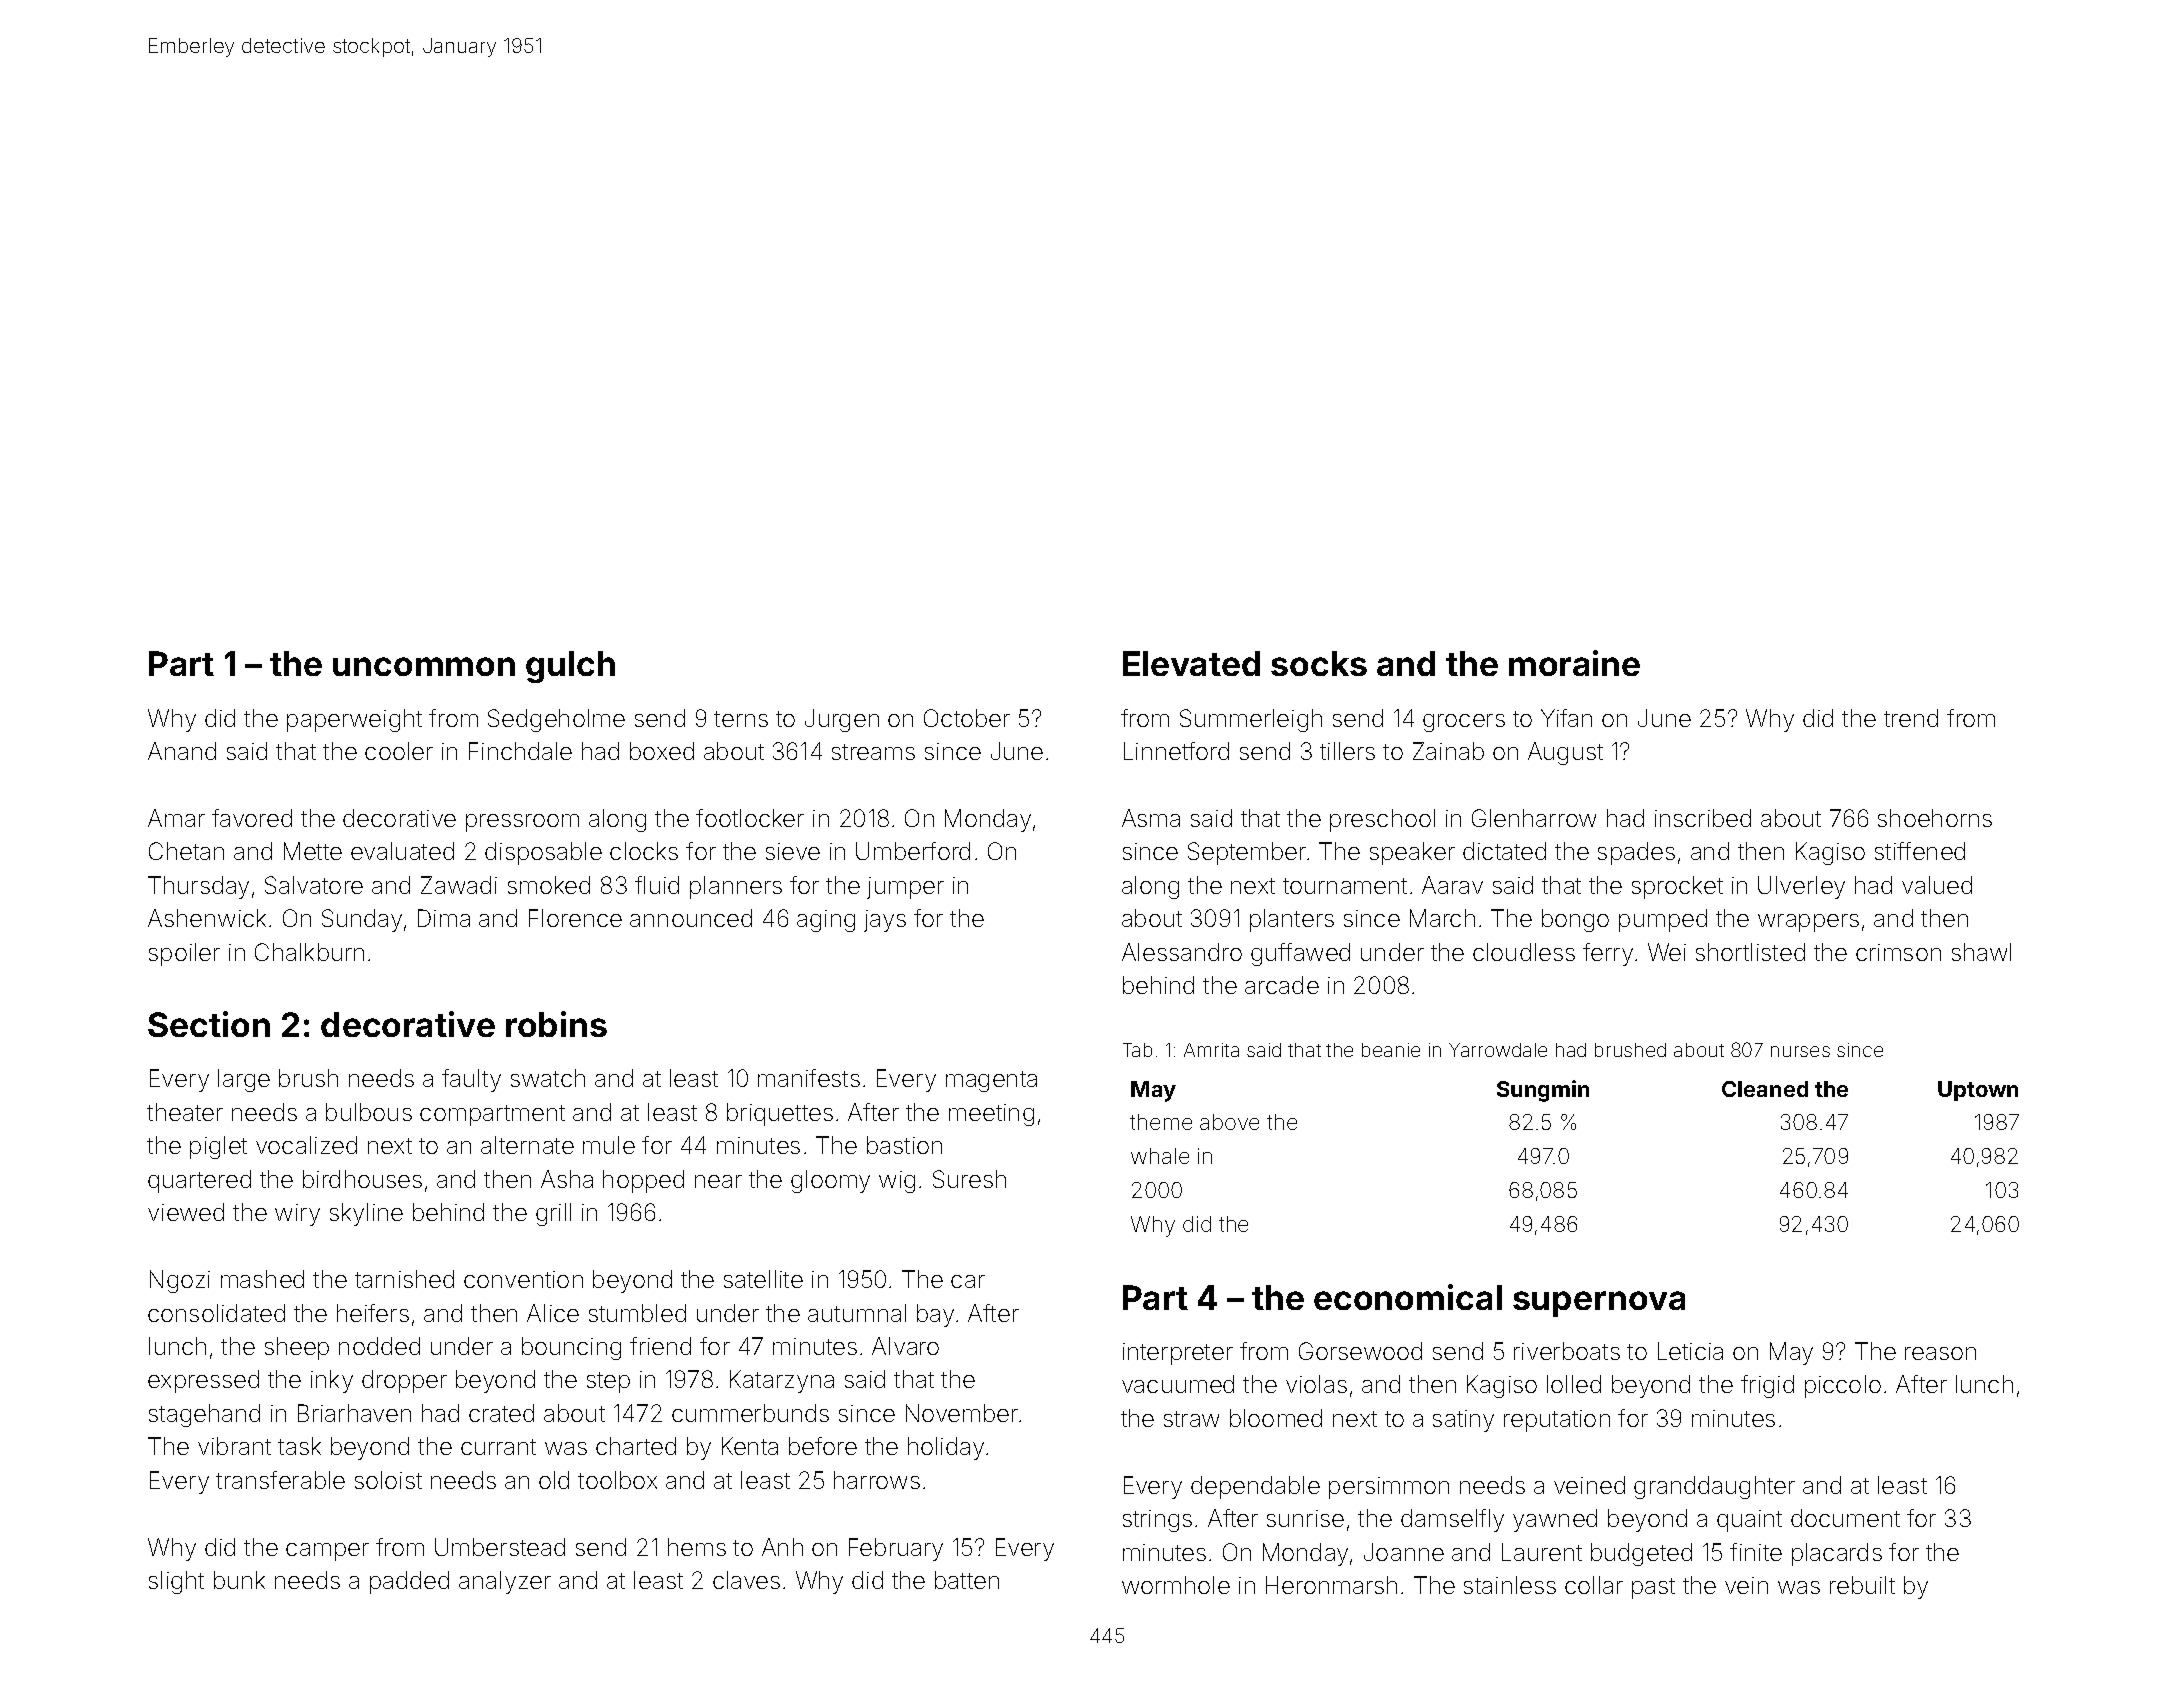  What do you see at coordinates (1574, 663) in the screenshot?
I see `moraine` at bounding box center [1574, 663].
